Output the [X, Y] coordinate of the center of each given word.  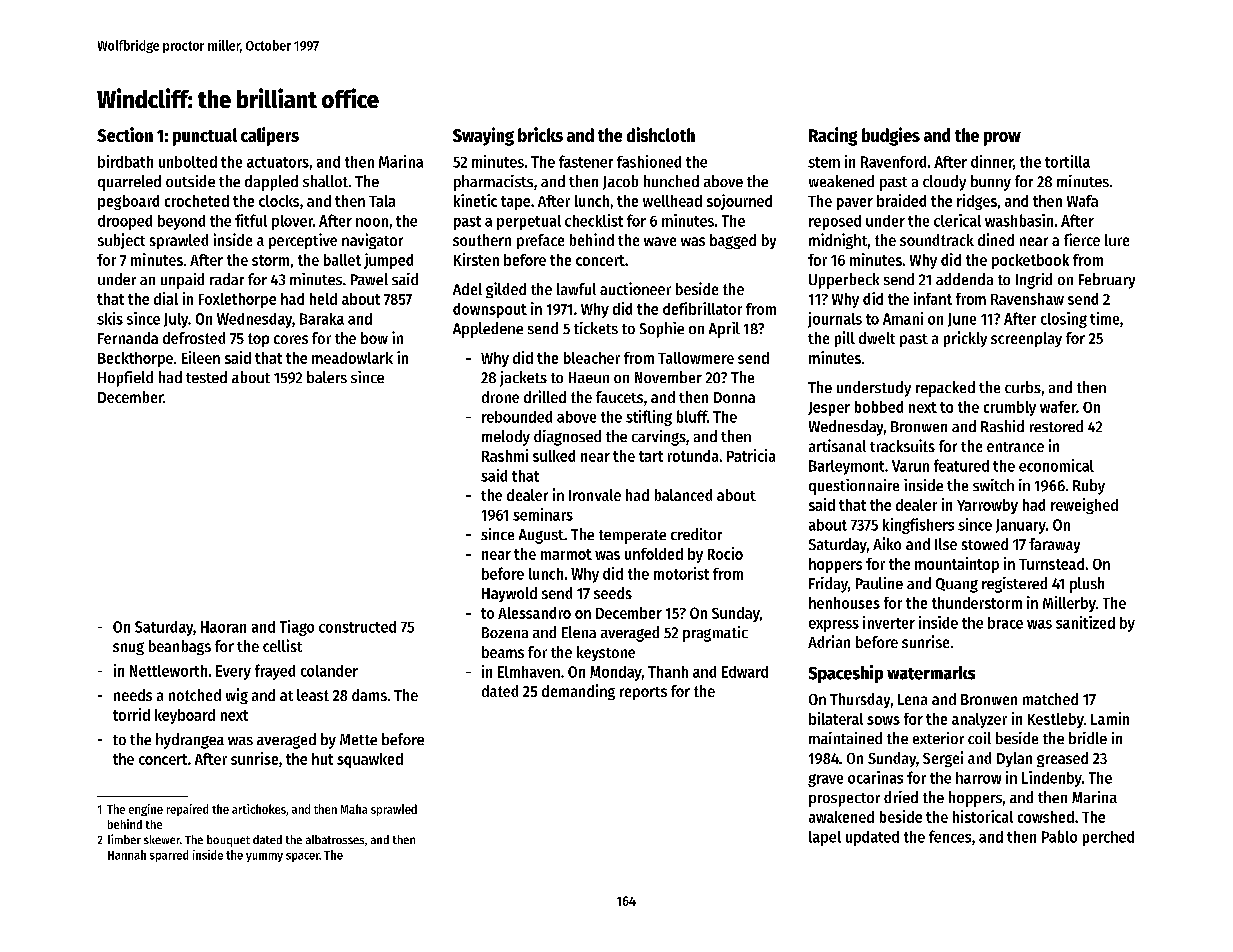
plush [1087, 585]
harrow [978, 778]
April [724, 330]
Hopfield [125, 379]
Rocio [725, 553]
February [1107, 281]
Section [125, 134]
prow [1002, 139]
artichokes [259, 809]
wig [237, 696]
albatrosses [335, 839]
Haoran [223, 627]
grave [825, 780]
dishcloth [661, 134]
